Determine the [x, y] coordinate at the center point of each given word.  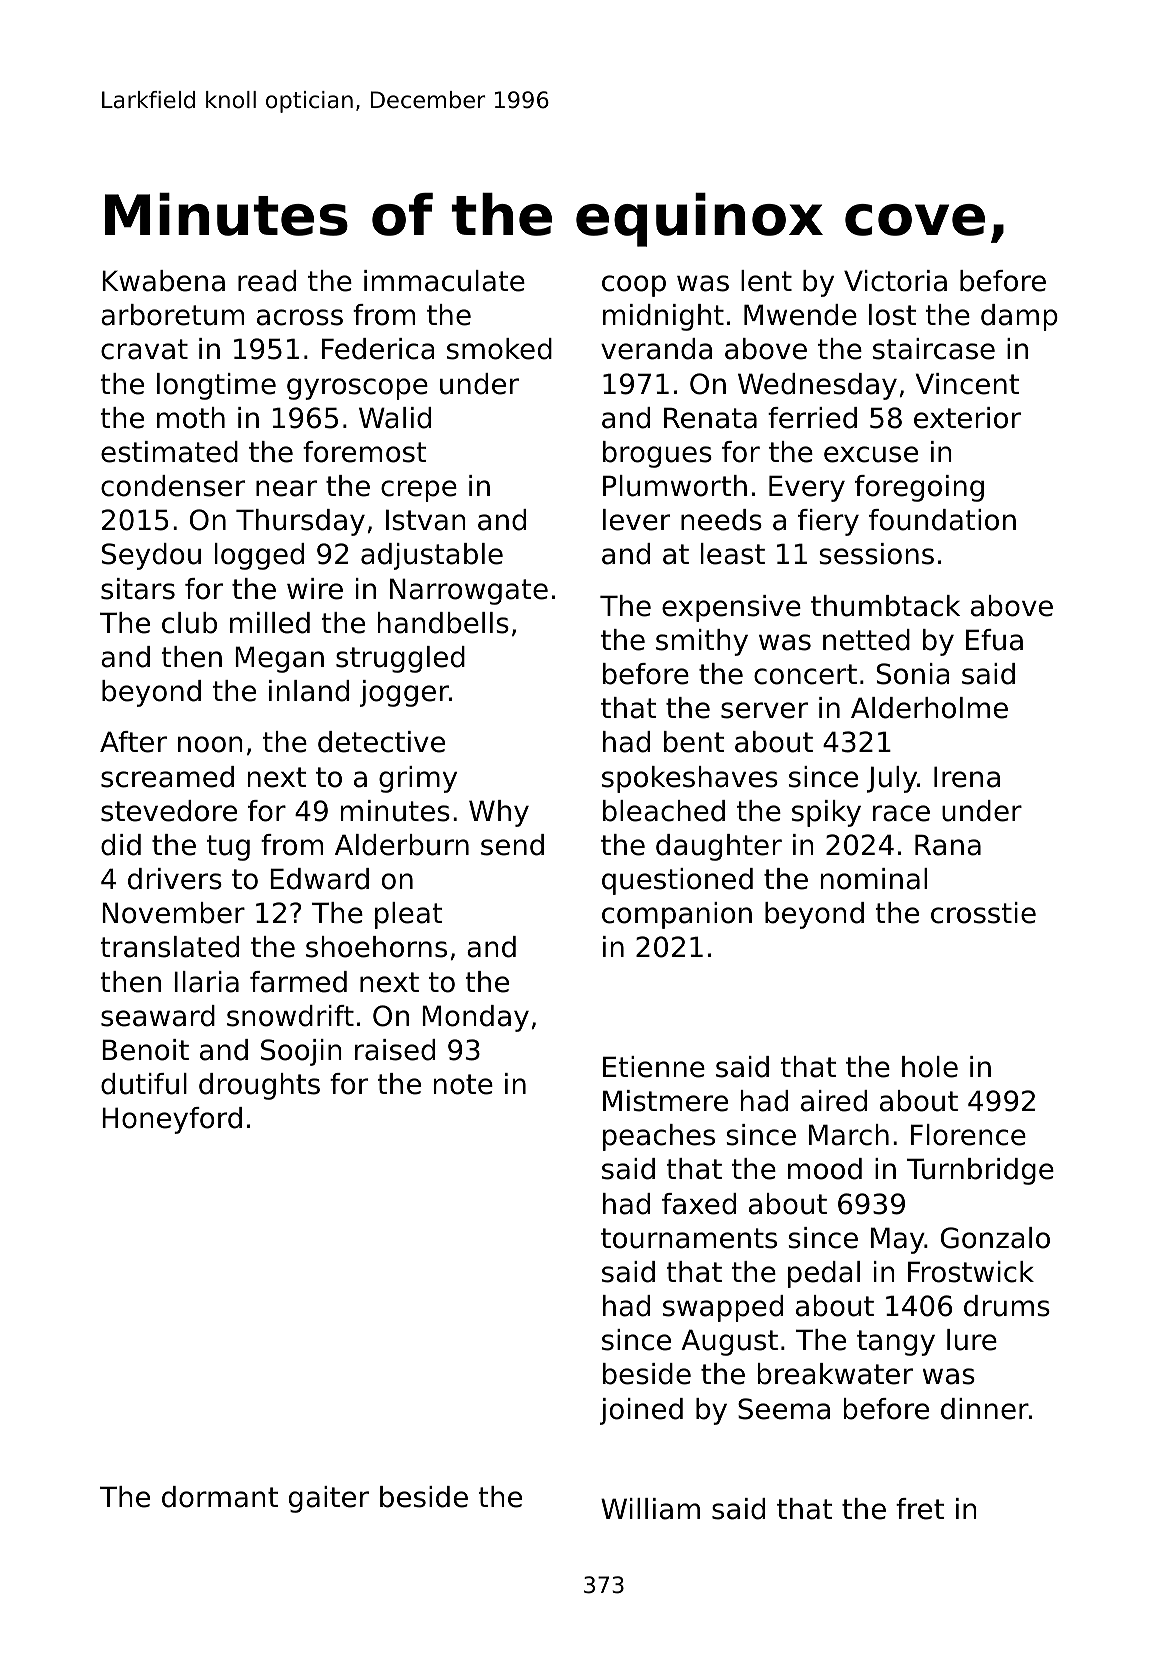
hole [930, 1067]
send [512, 845]
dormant [220, 1497]
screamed [167, 777]
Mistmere [665, 1101]
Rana [948, 845]
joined [641, 1411]
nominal [874, 879]
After [133, 742]
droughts [259, 1086]
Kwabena [163, 281]
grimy [418, 779]
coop [634, 286]
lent [766, 281]
